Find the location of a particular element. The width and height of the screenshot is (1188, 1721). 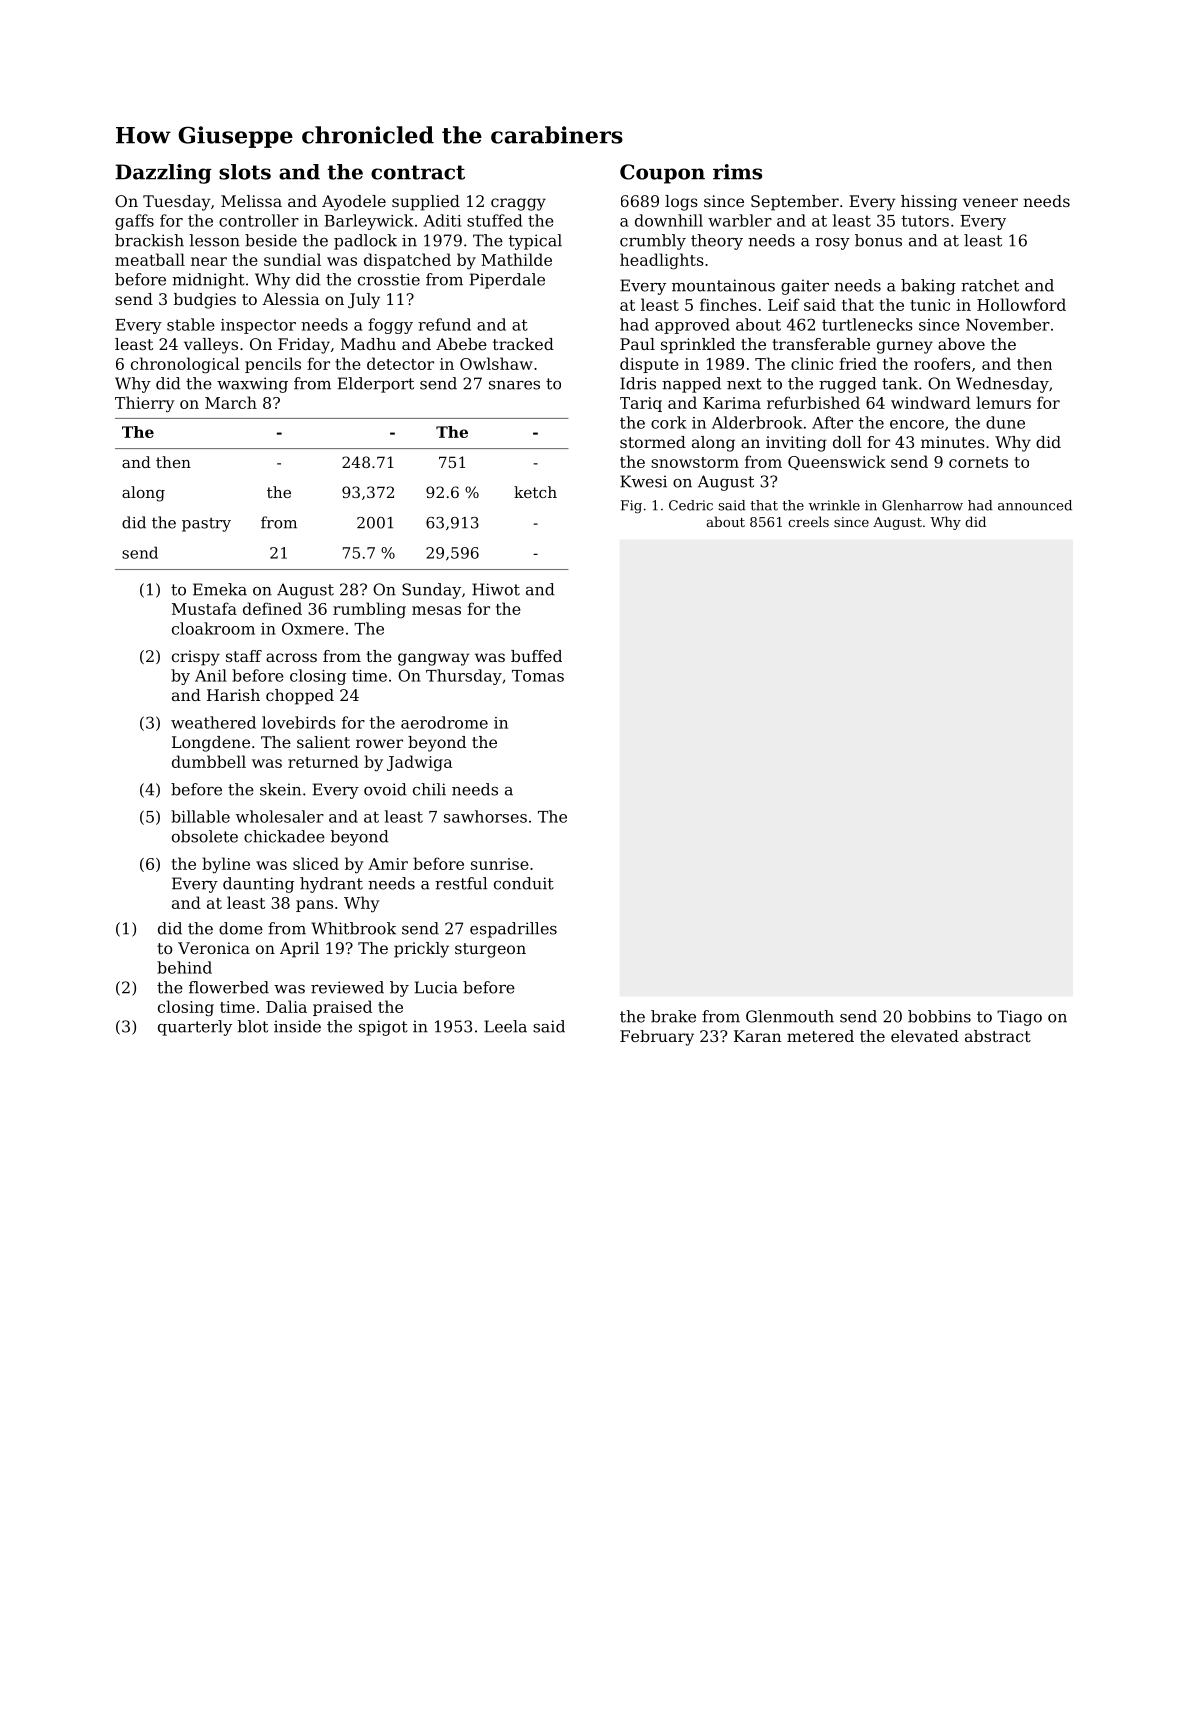

announced is located at coordinates (1035, 505).
